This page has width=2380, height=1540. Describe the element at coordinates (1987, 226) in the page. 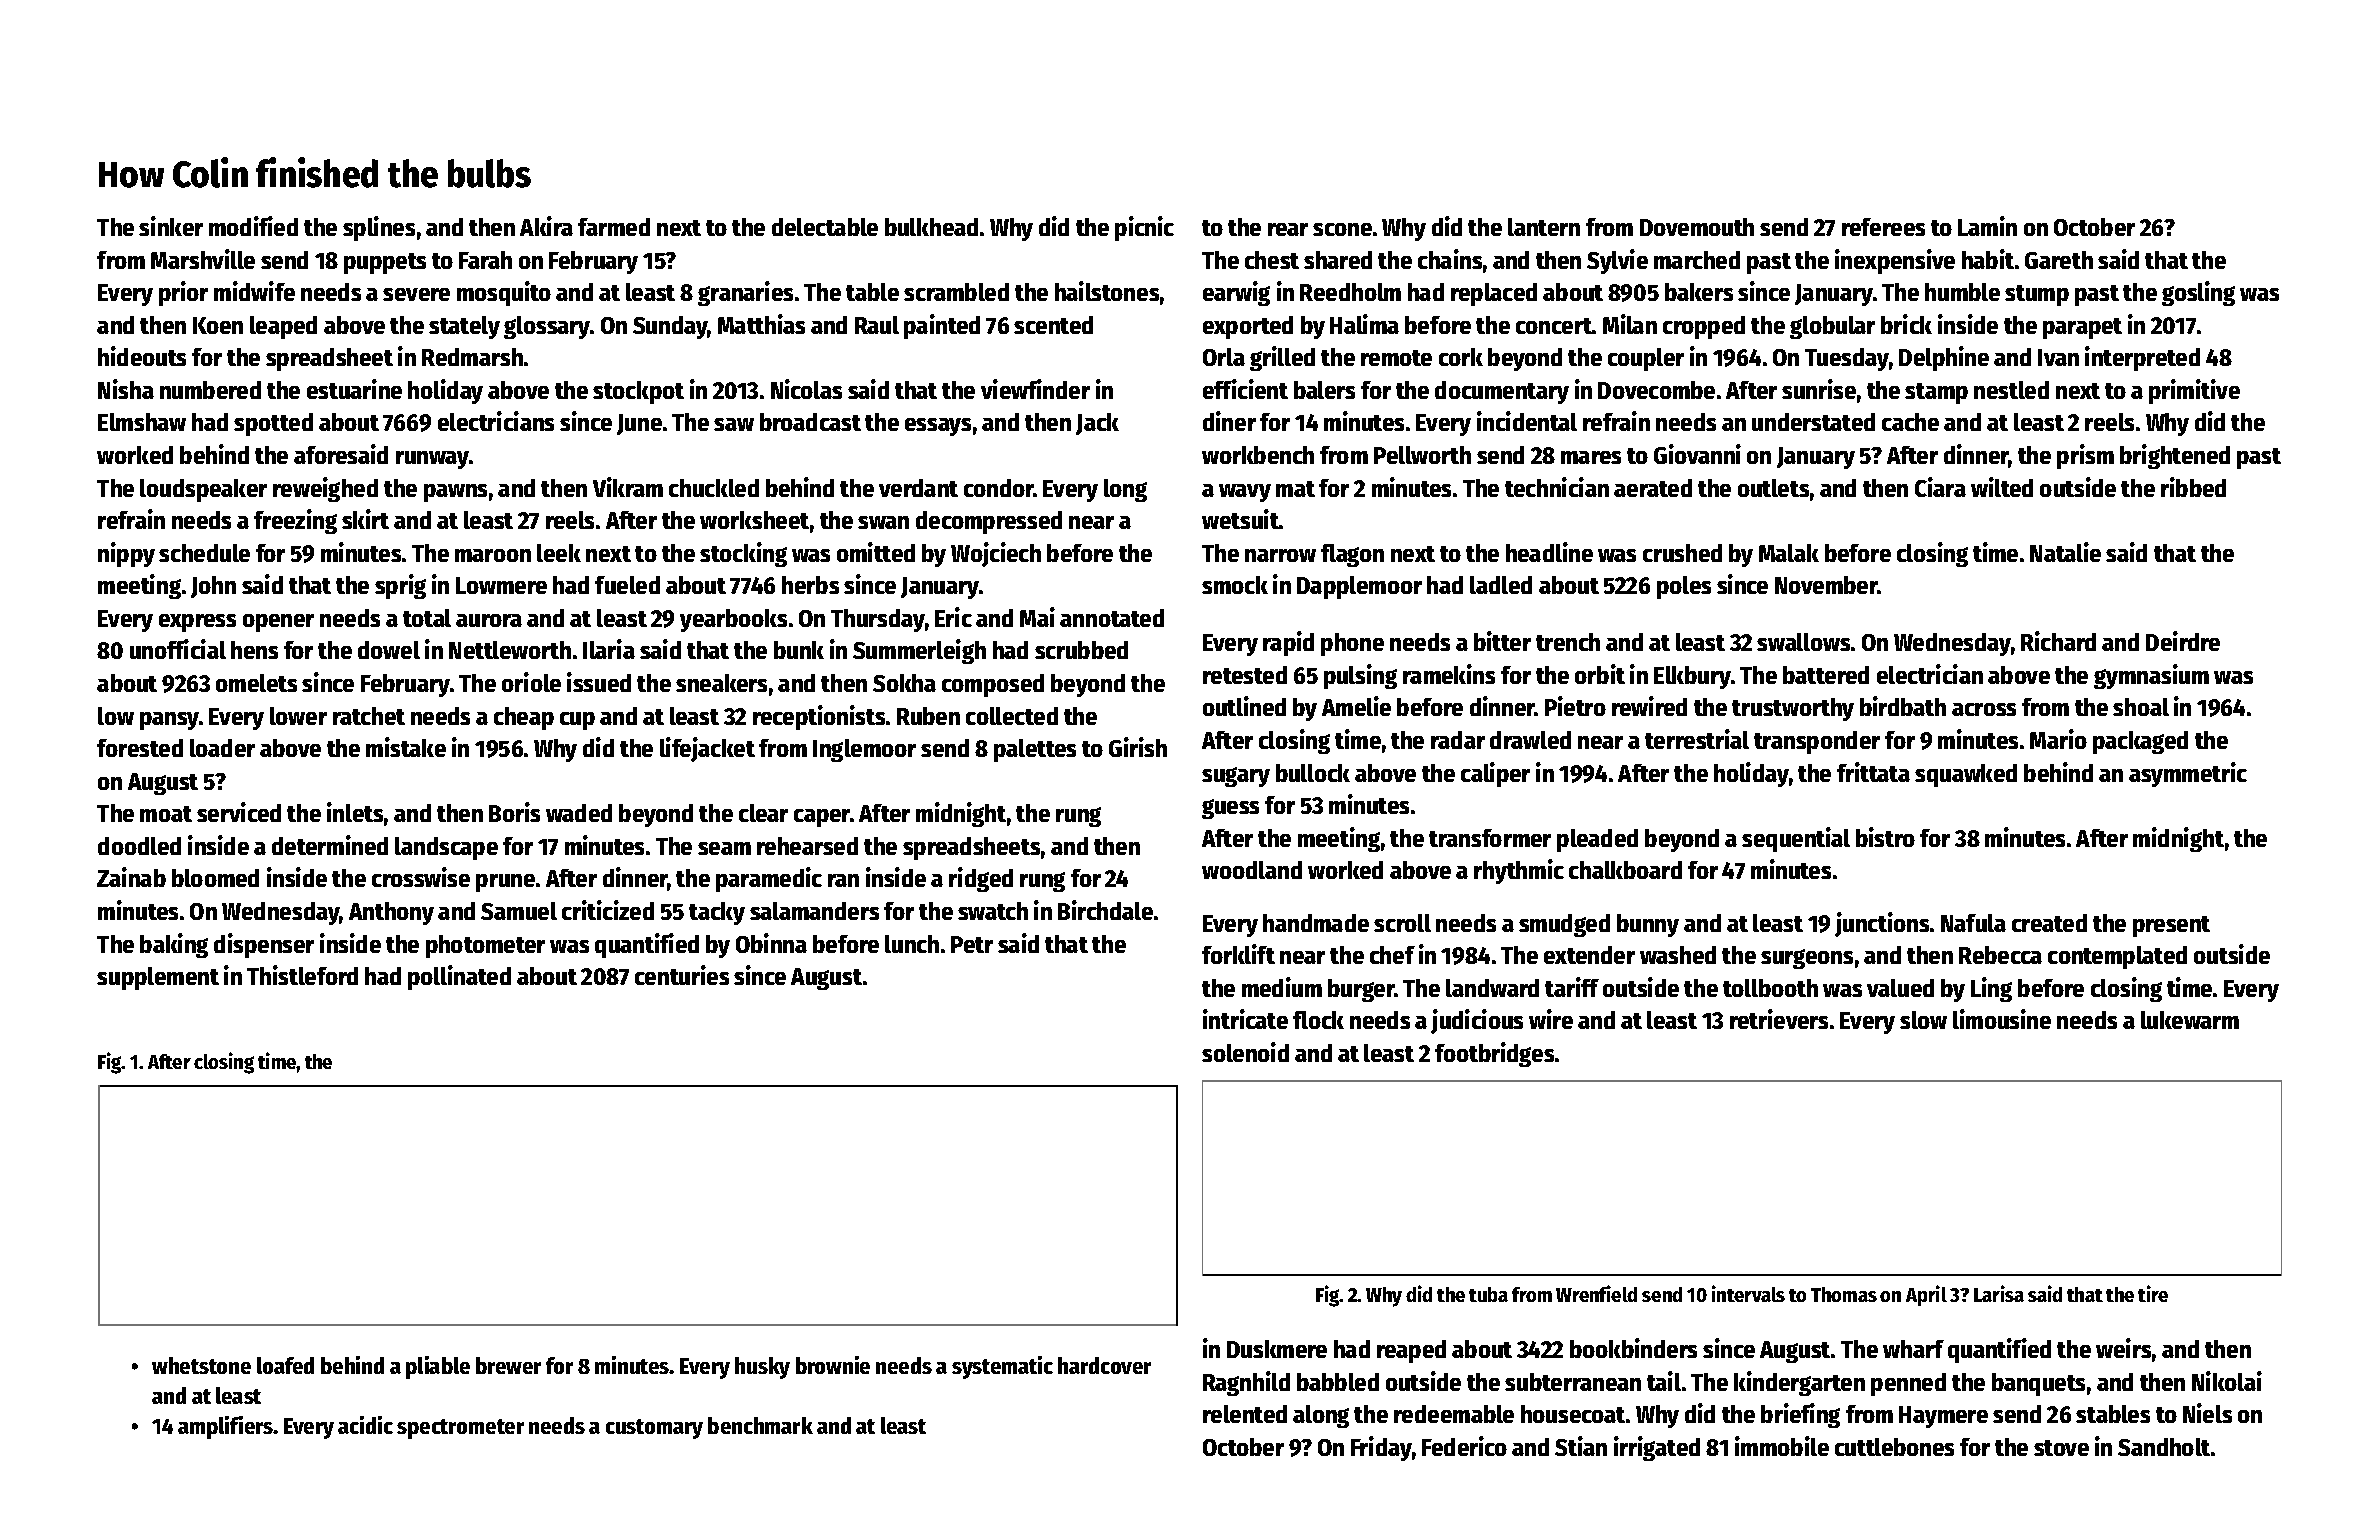

I see `Lamin` at that location.
